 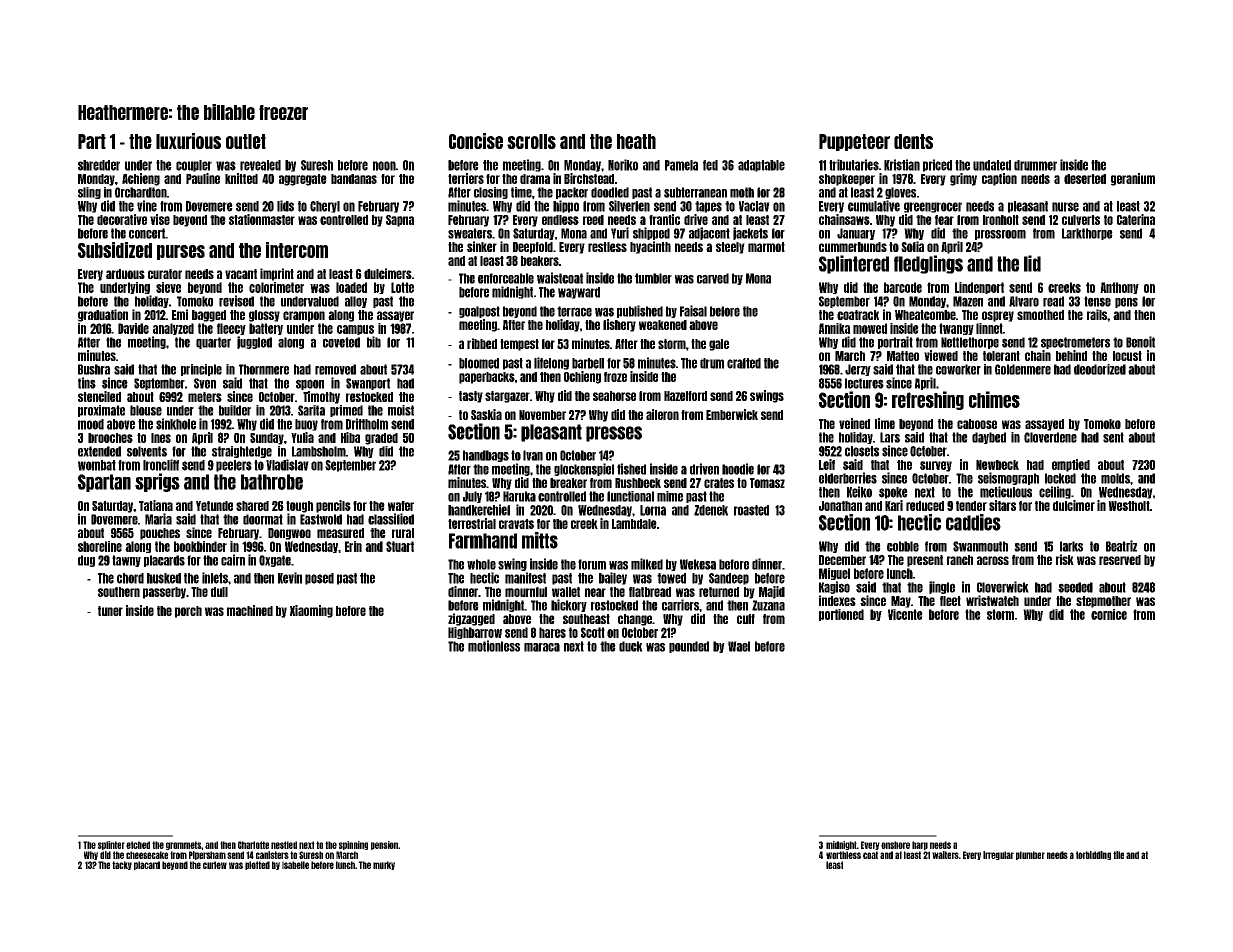 What do you see at coordinates (99, 165) in the screenshot?
I see `shredder` at bounding box center [99, 165].
